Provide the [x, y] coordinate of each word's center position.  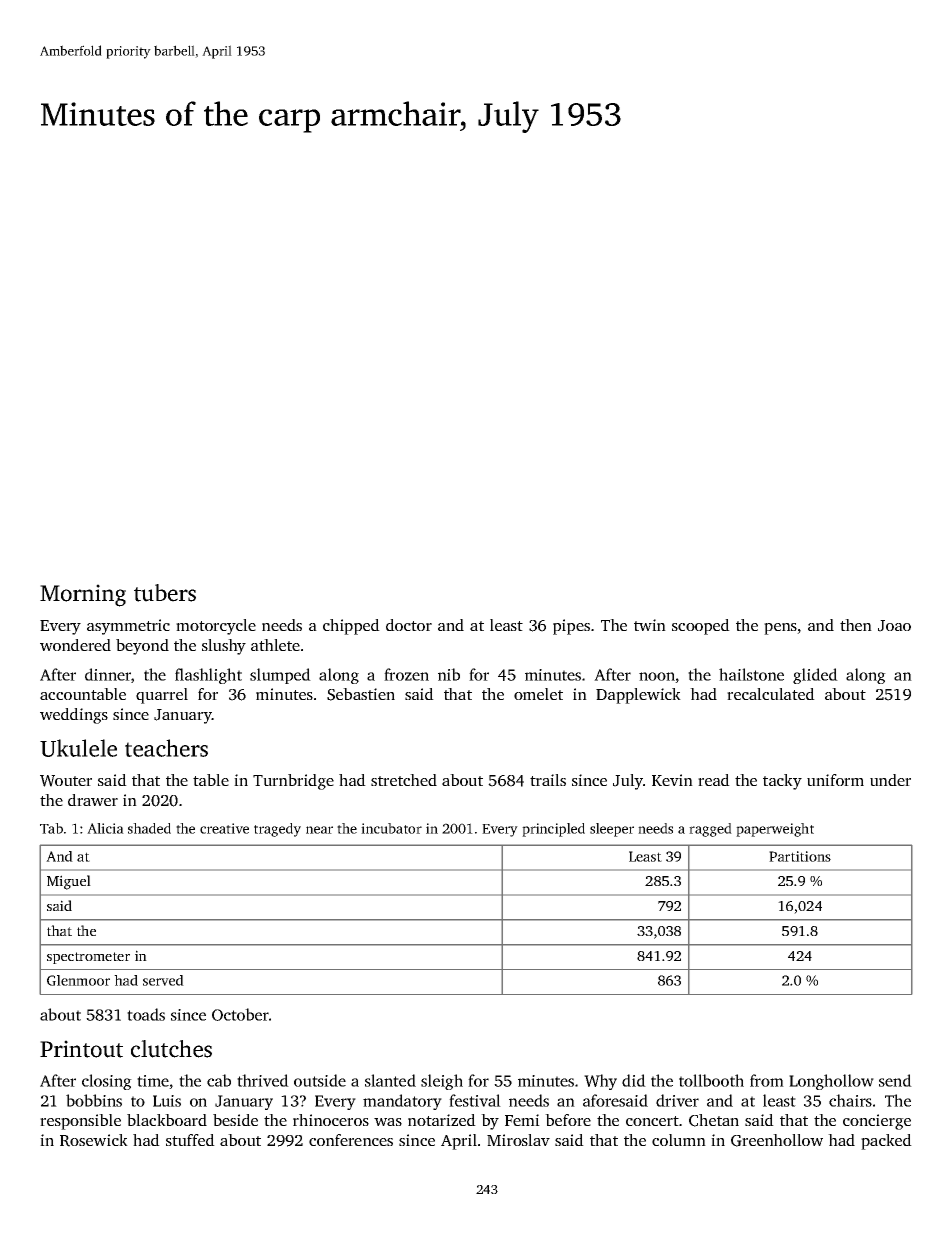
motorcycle [216, 627]
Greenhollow [777, 1140]
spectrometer [88, 958]
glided [815, 676]
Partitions [800, 856]
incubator [391, 828]
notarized [442, 1120]
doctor [409, 625]
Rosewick [94, 1140]
